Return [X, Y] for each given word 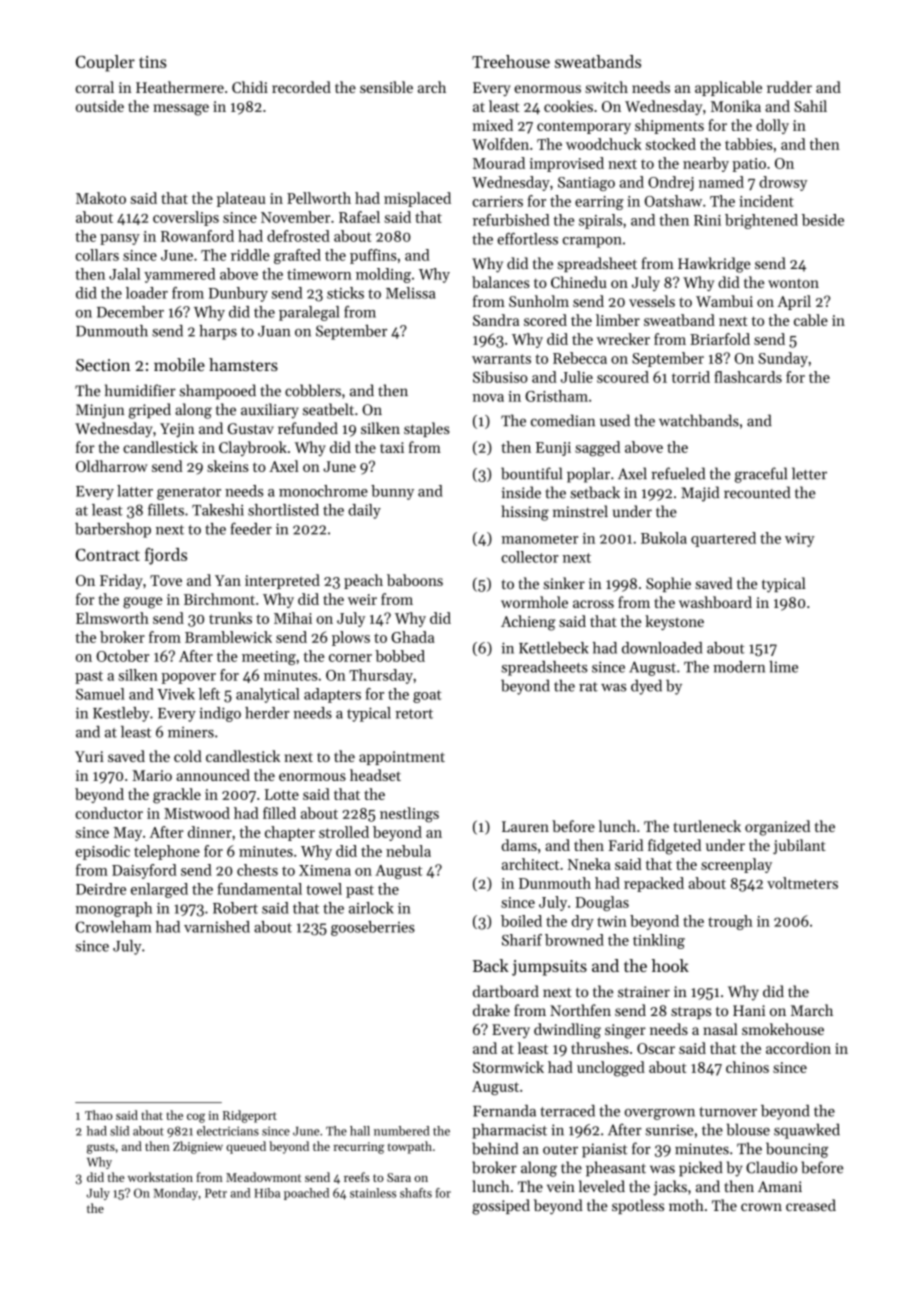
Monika [736, 106]
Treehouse [511, 61]
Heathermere [180, 87]
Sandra [496, 320]
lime [783, 667]
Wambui [724, 301]
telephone [167, 852]
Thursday [381, 676]
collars [97, 255]
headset [375, 775]
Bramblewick [228, 637]
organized [777, 828]
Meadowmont [263, 1177]
